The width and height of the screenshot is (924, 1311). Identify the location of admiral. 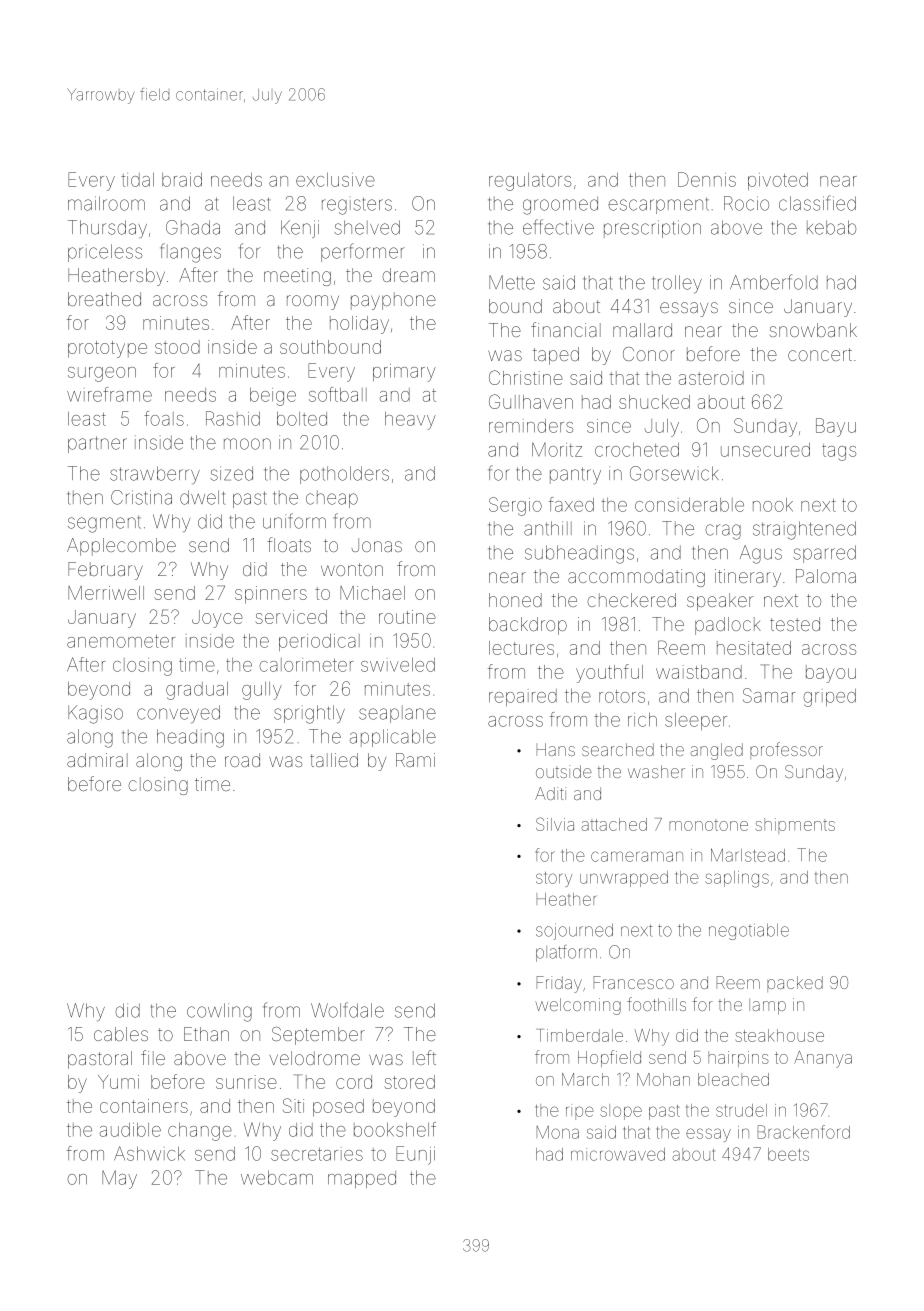
(97, 760).
